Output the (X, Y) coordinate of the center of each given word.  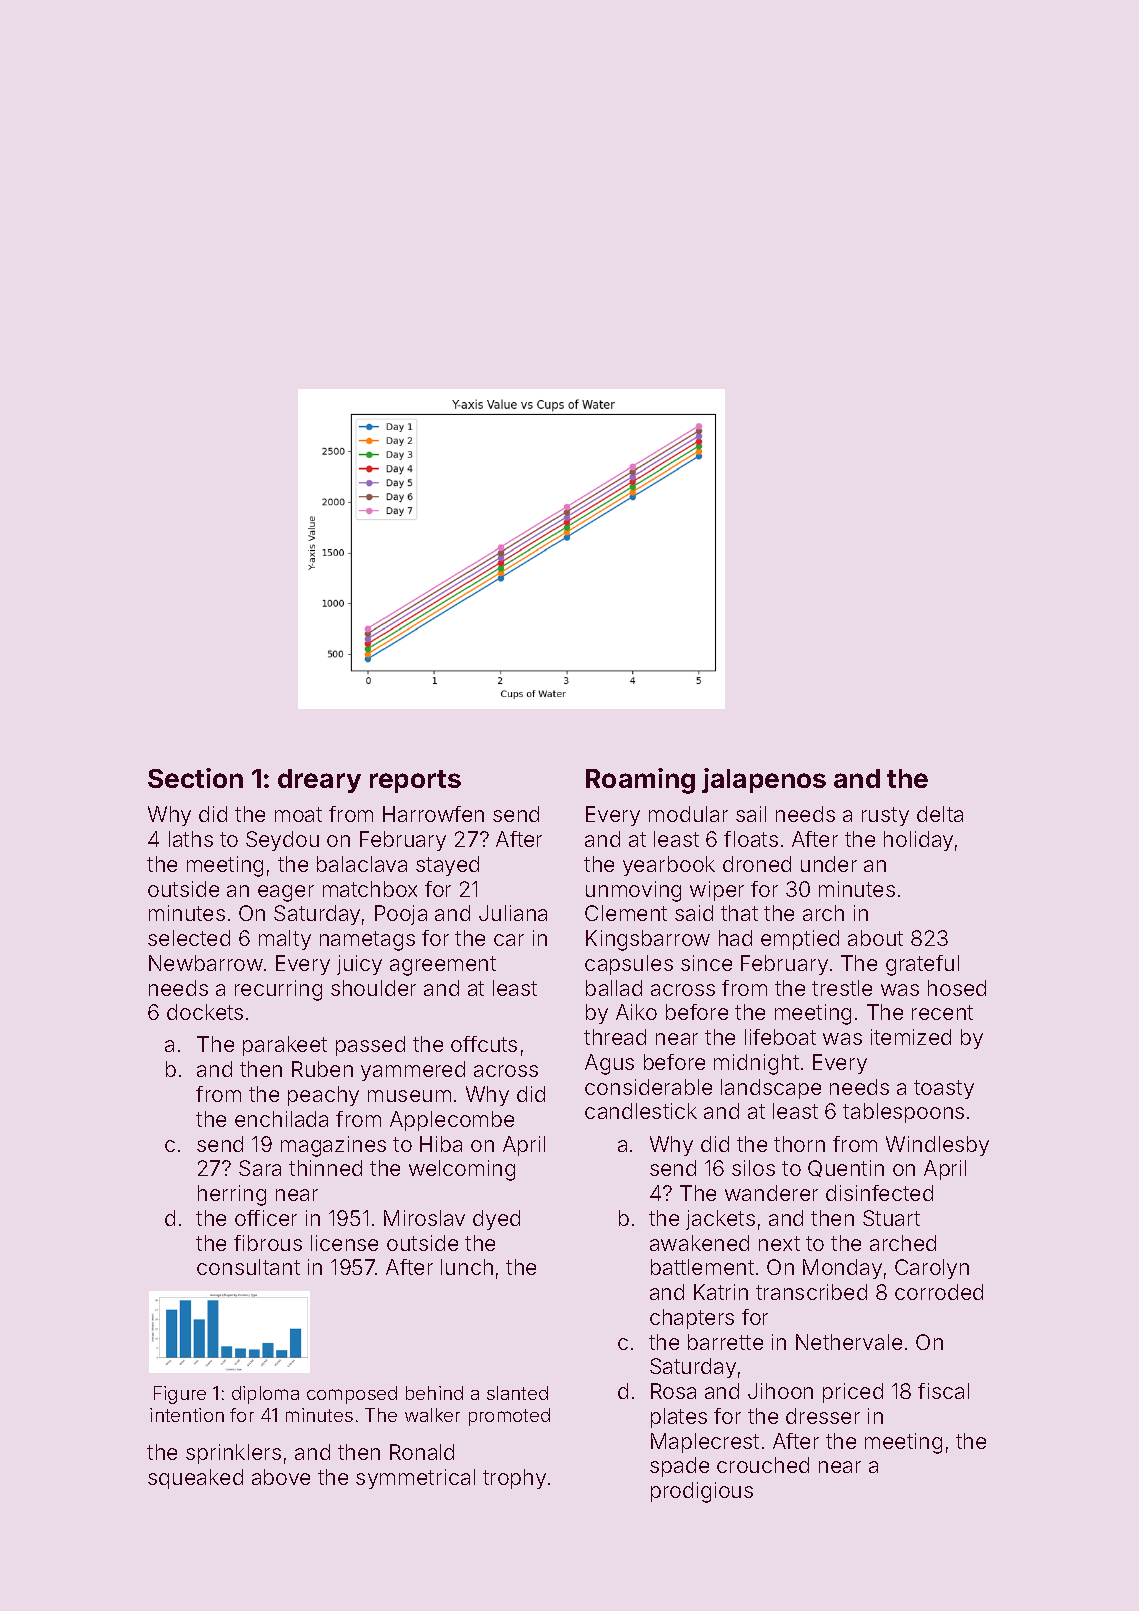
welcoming (462, 1170)
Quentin (846, 1168)
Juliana (513, 913)
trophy (514, 1479)
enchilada (281, 1119)
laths (191, 839)
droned (757, 864)
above (281, 1477)
